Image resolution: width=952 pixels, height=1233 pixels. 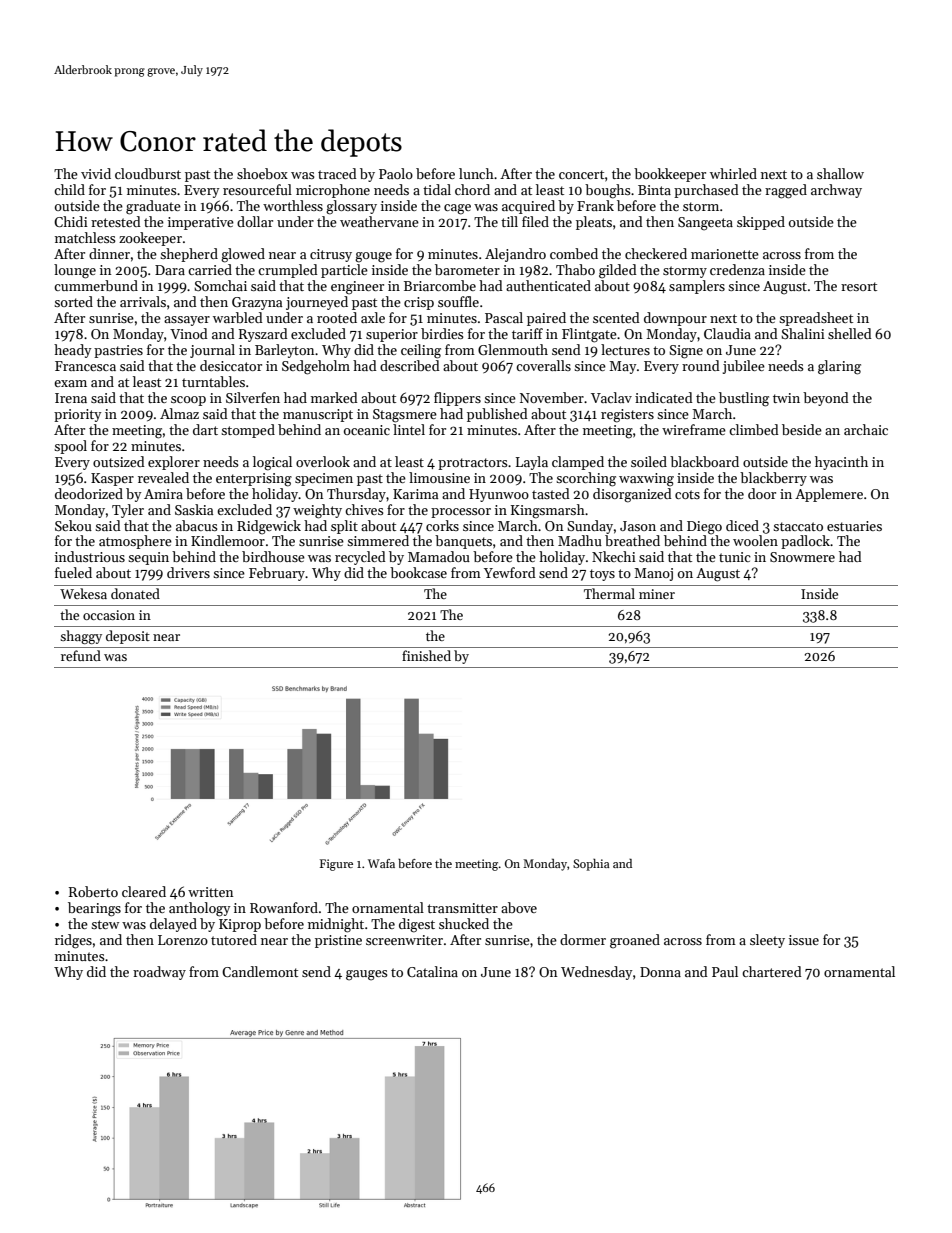 I want to click on issue, so click(x=804, y=940).
